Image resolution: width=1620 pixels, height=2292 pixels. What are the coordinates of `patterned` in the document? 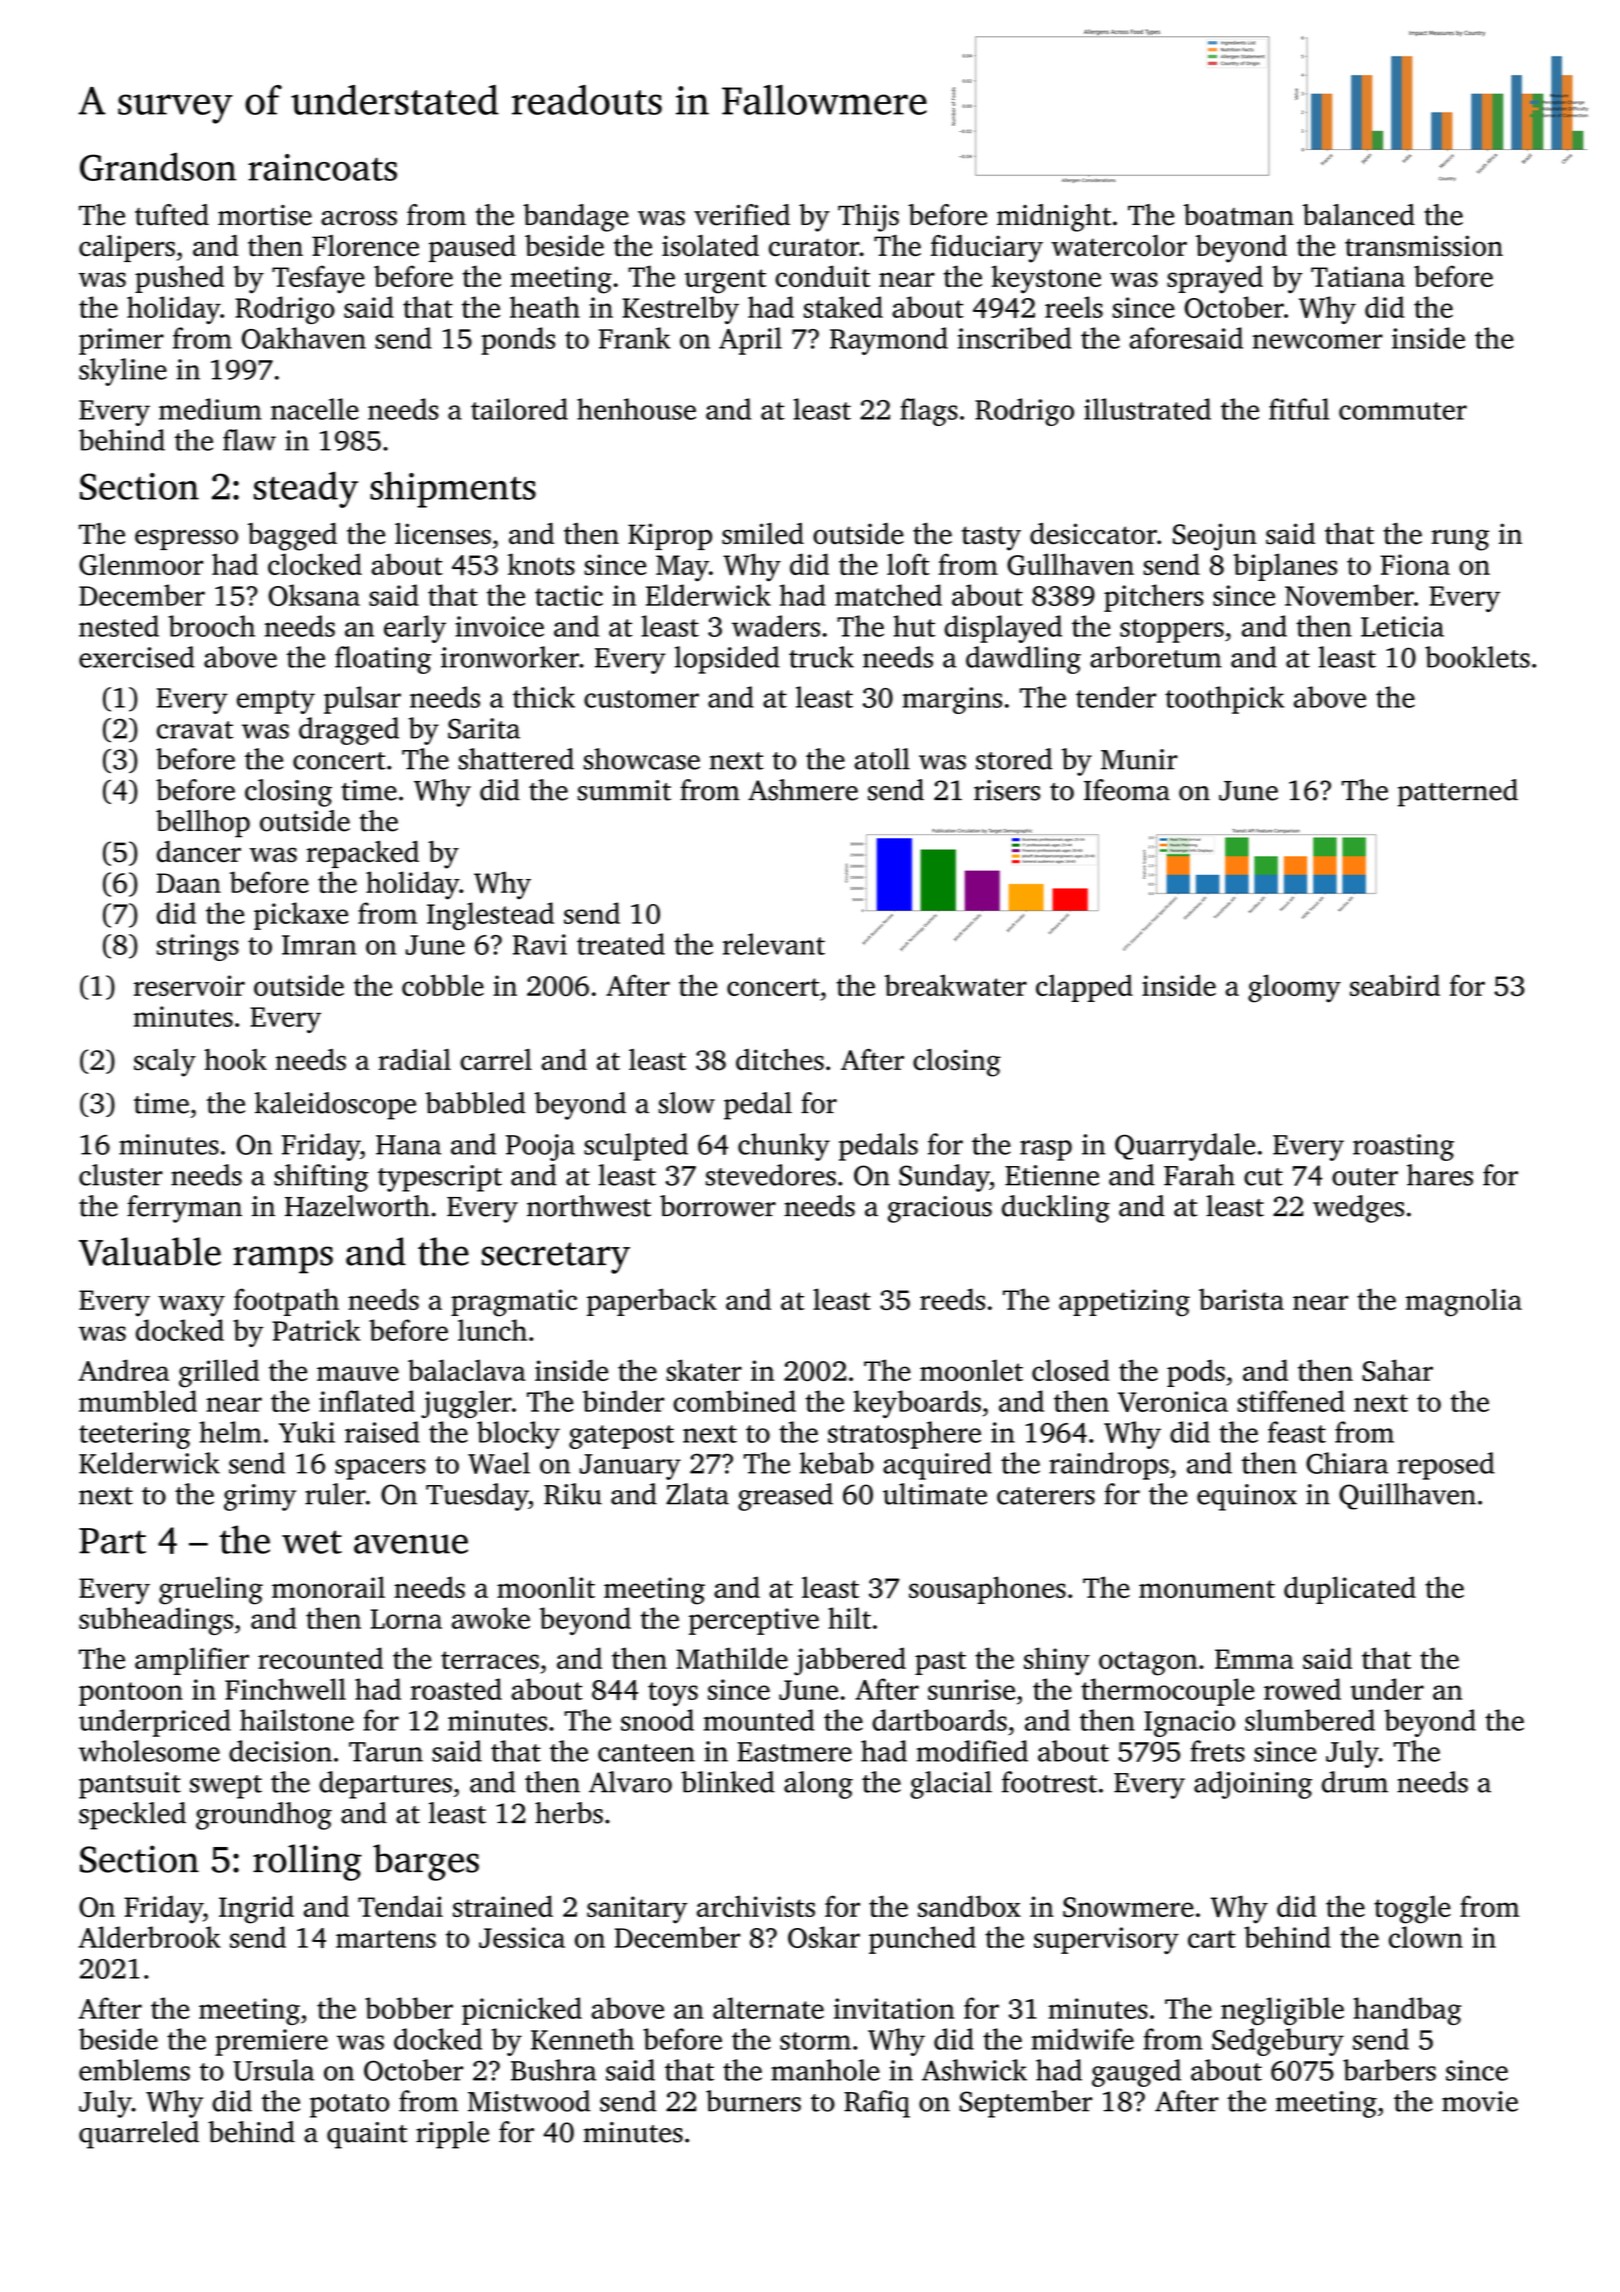 It's located at (1458, 793).
